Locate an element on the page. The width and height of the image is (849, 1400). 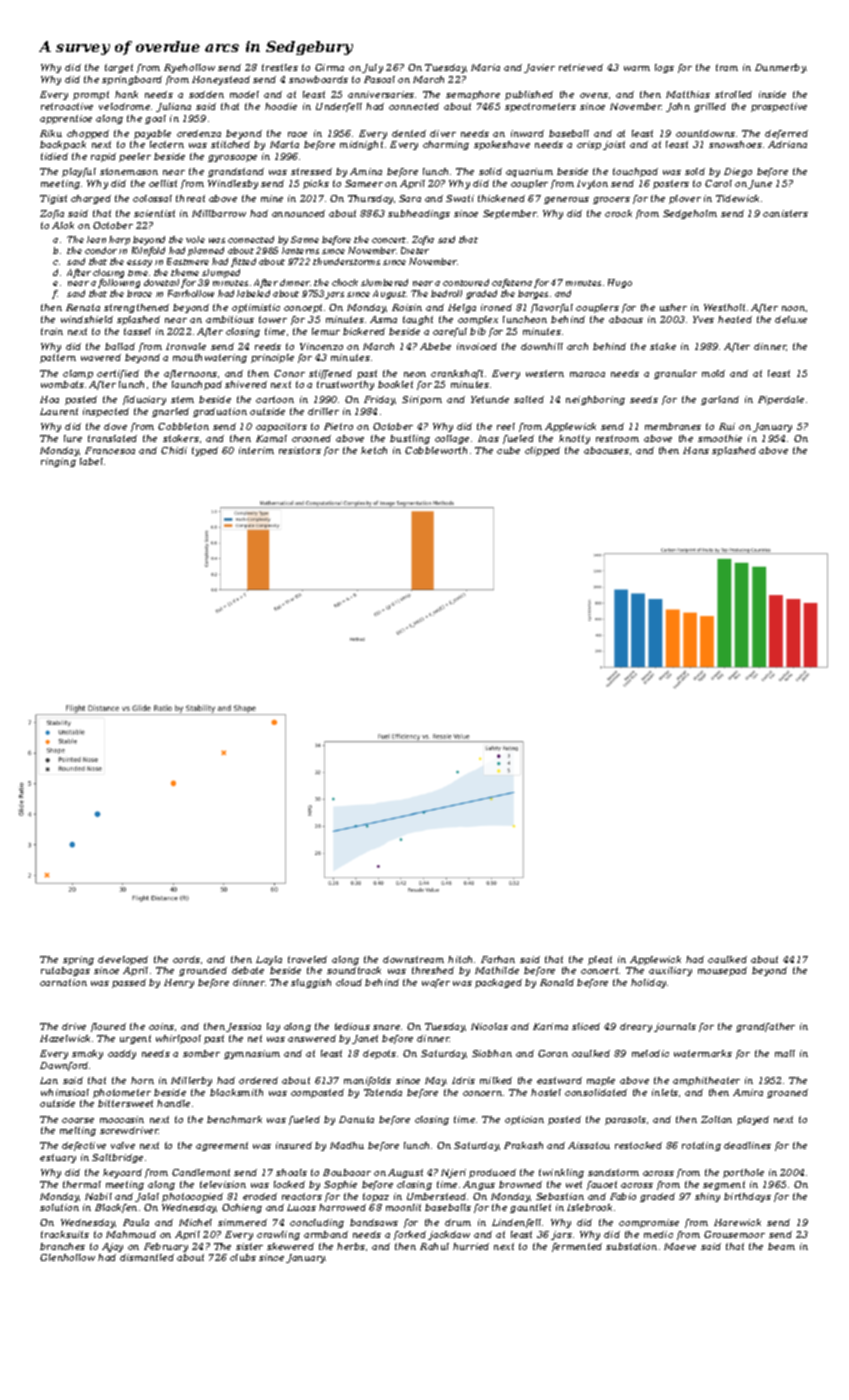
grandfather is located at coordinates (765, 1027).
